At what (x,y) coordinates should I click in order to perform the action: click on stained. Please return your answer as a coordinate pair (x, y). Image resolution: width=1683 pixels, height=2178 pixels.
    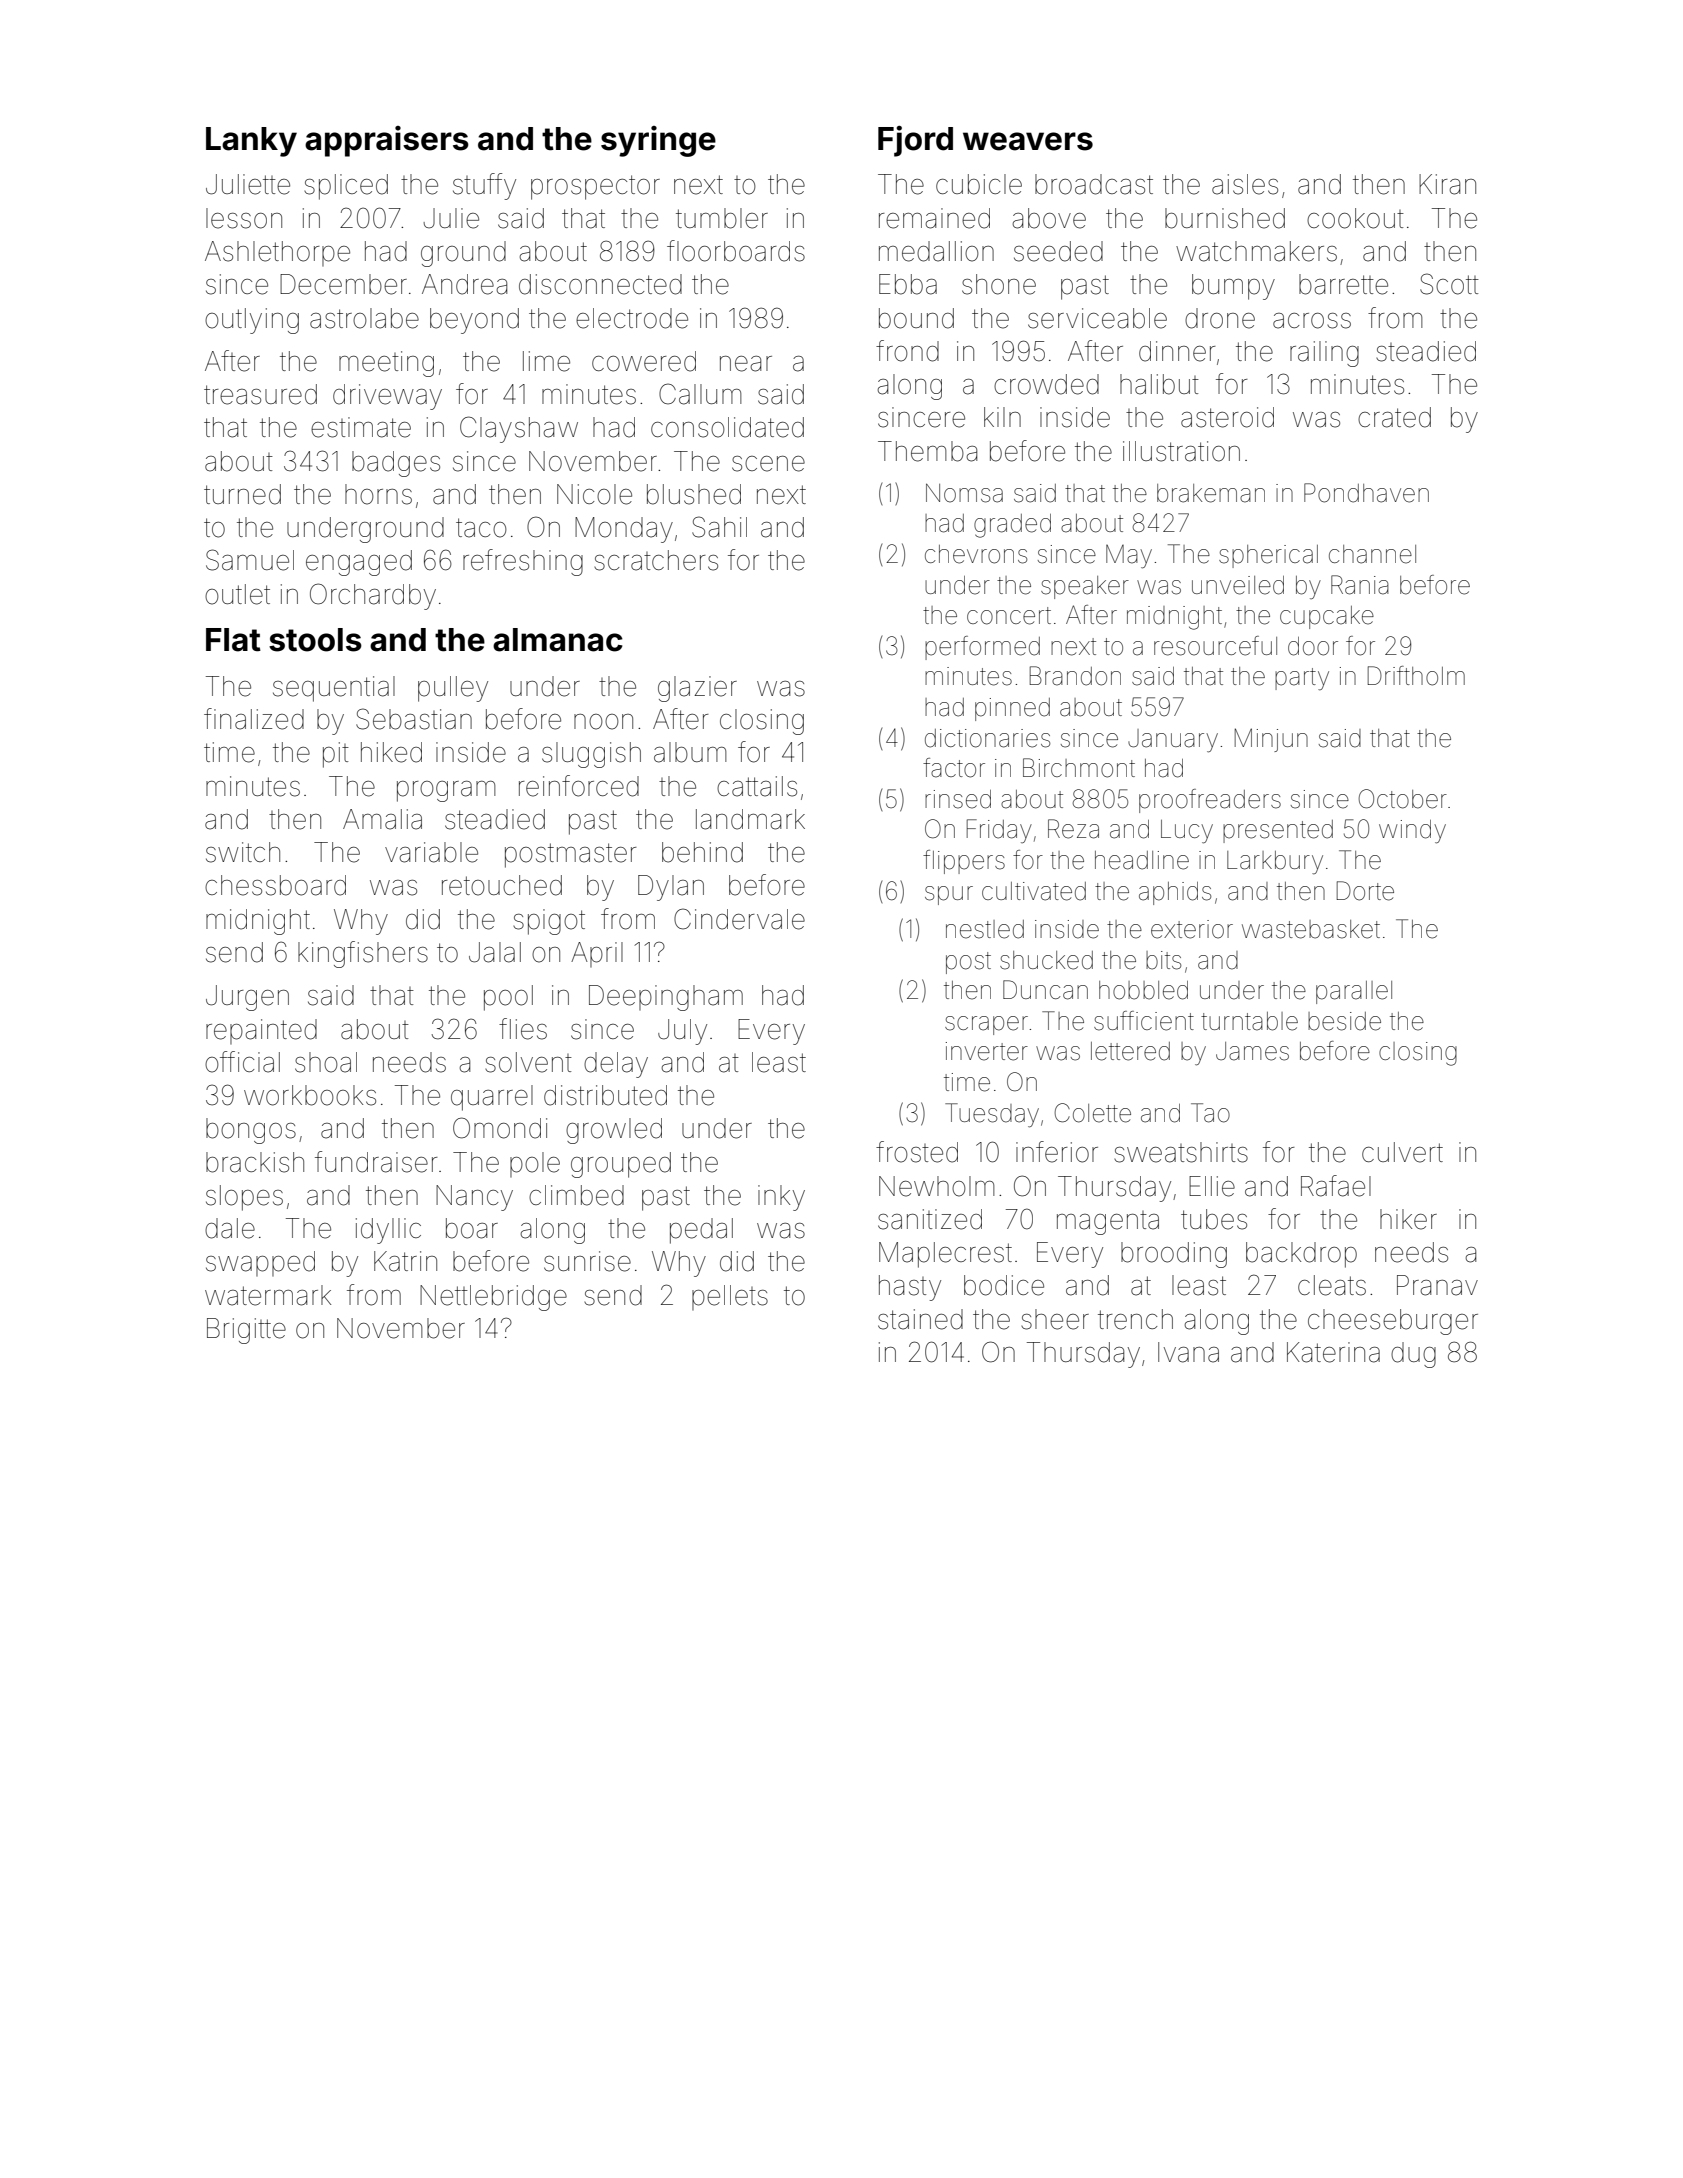
    Looking at the image, I should click on (920, 1319).
